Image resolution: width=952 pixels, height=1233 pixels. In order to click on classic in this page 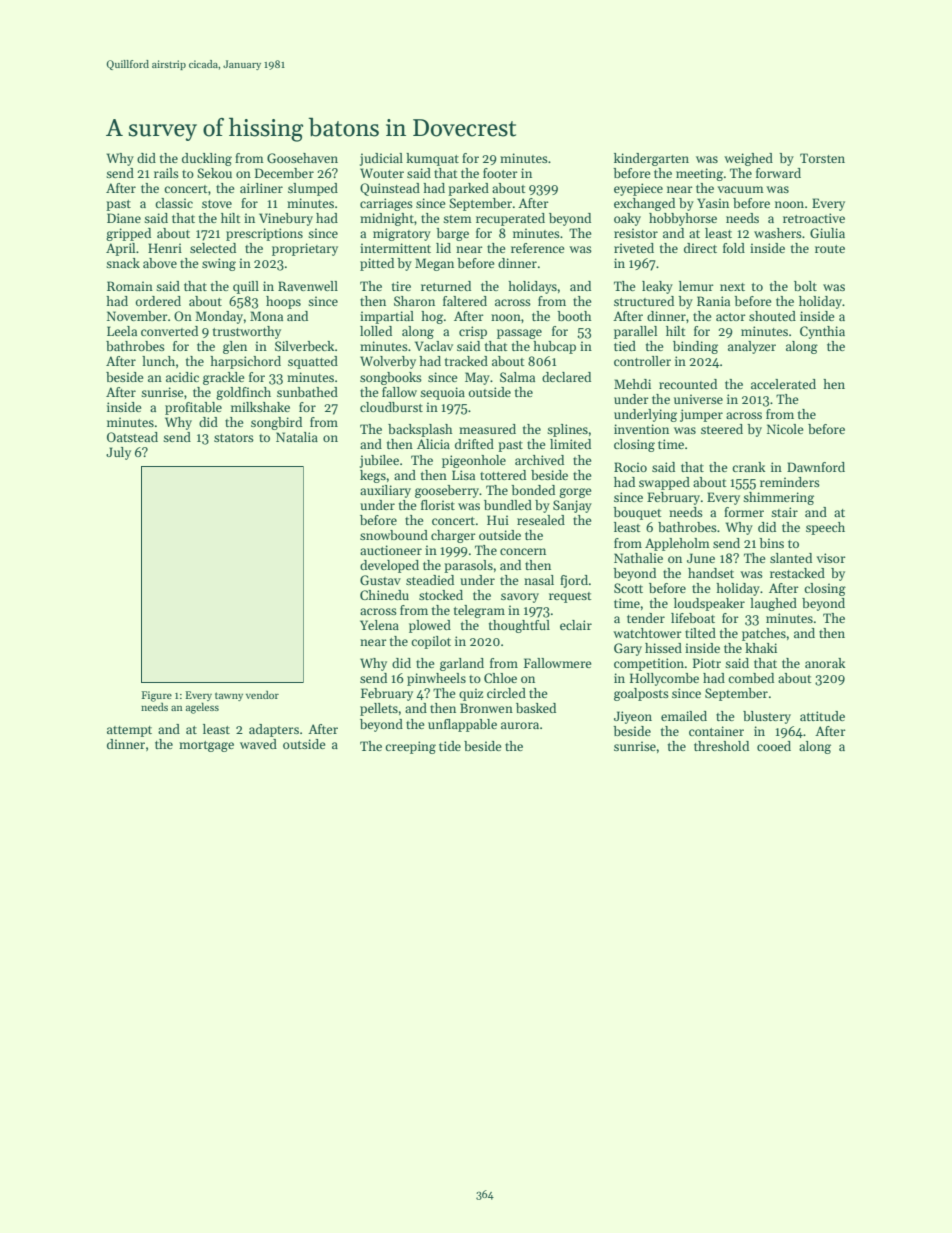, I will do `click(174, 203)`.
